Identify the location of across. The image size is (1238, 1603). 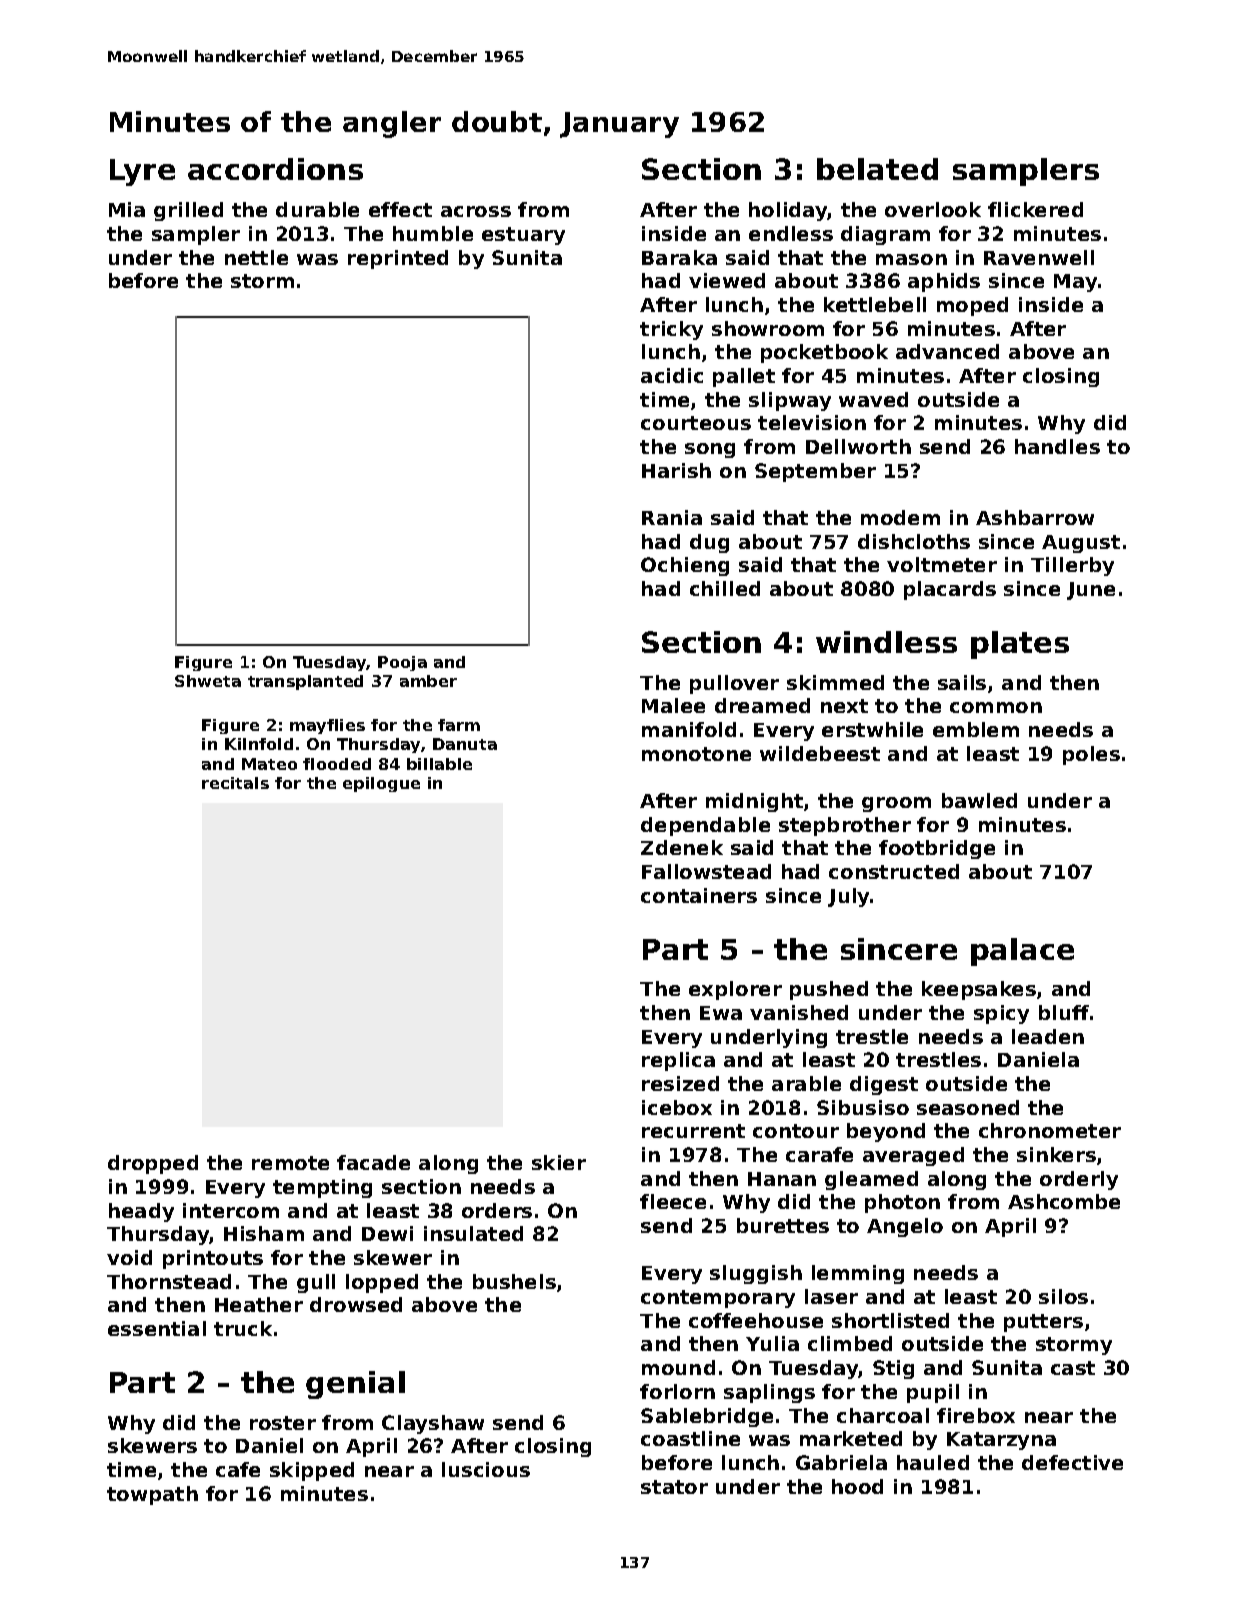
(476, 211).
